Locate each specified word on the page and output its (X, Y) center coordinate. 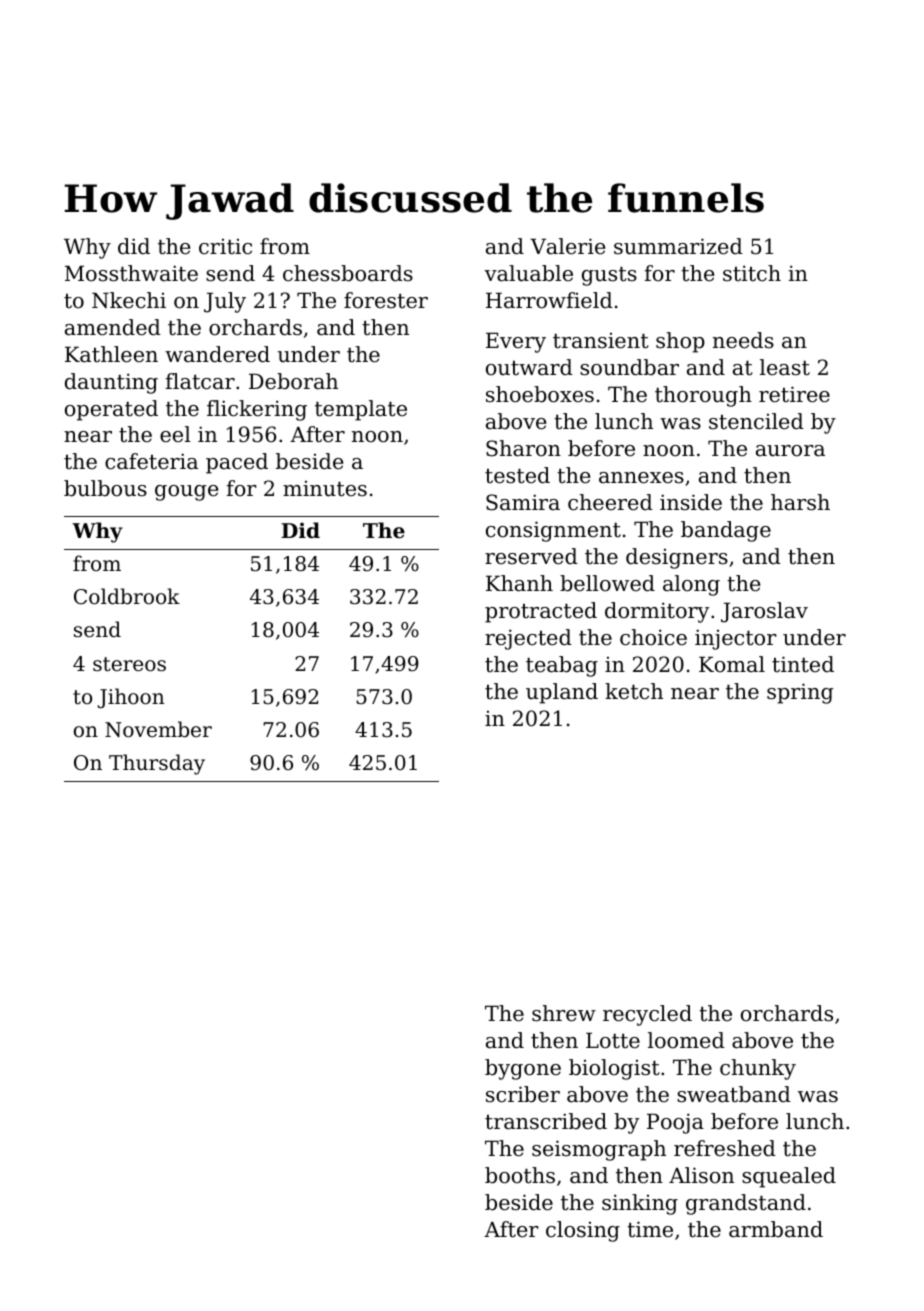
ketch (634, 691)
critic (225, 247)
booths (520, 1175)
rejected (528, 639)
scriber (523, 1094)
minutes (325, 489)
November (158, 729)
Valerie (567, 246)
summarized (678, 246)
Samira (523, 502)
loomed (686, 1040)
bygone (523, 1069)
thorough (703, 396)
